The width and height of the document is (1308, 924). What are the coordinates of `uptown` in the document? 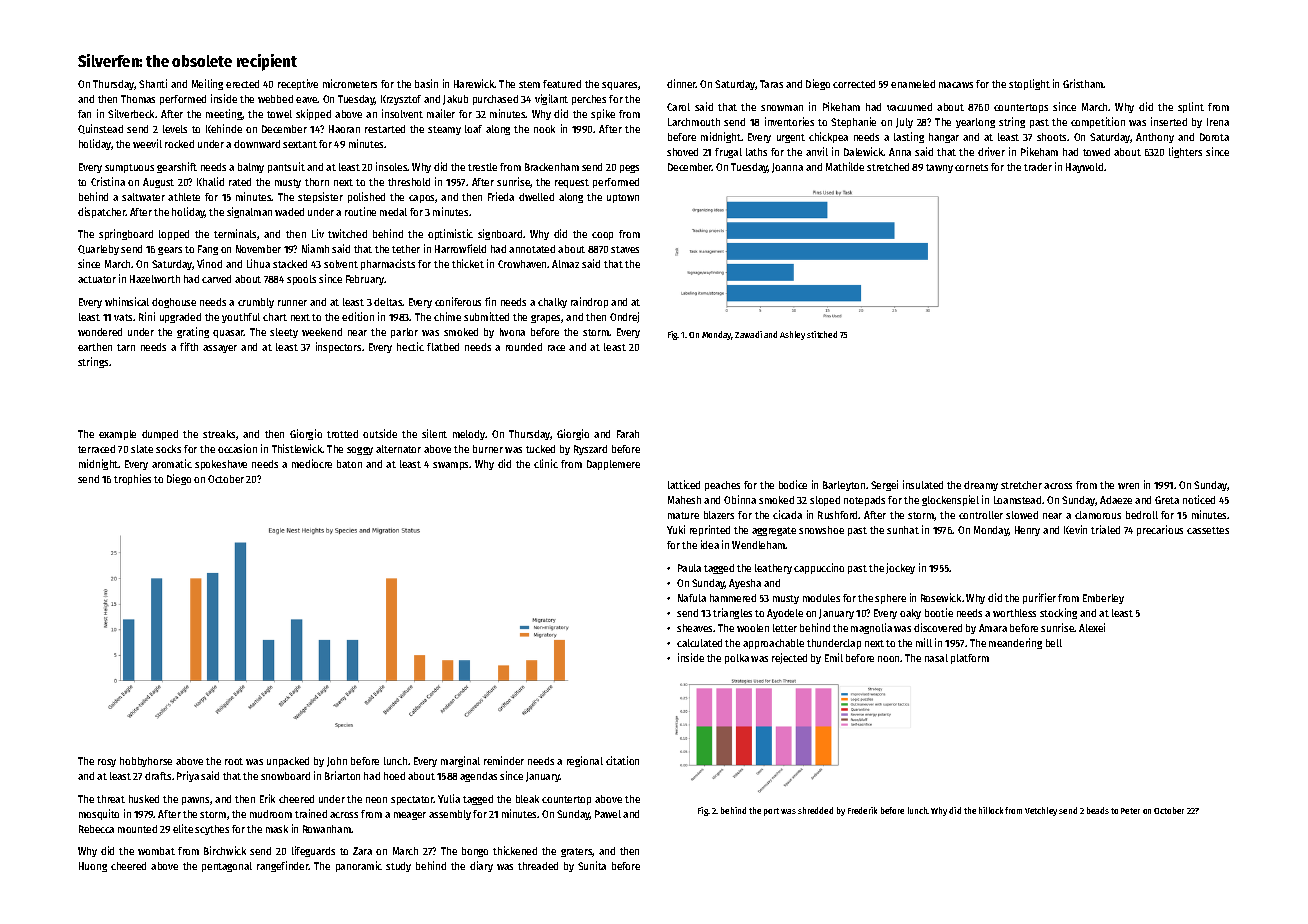 It's located at (623, 198).
